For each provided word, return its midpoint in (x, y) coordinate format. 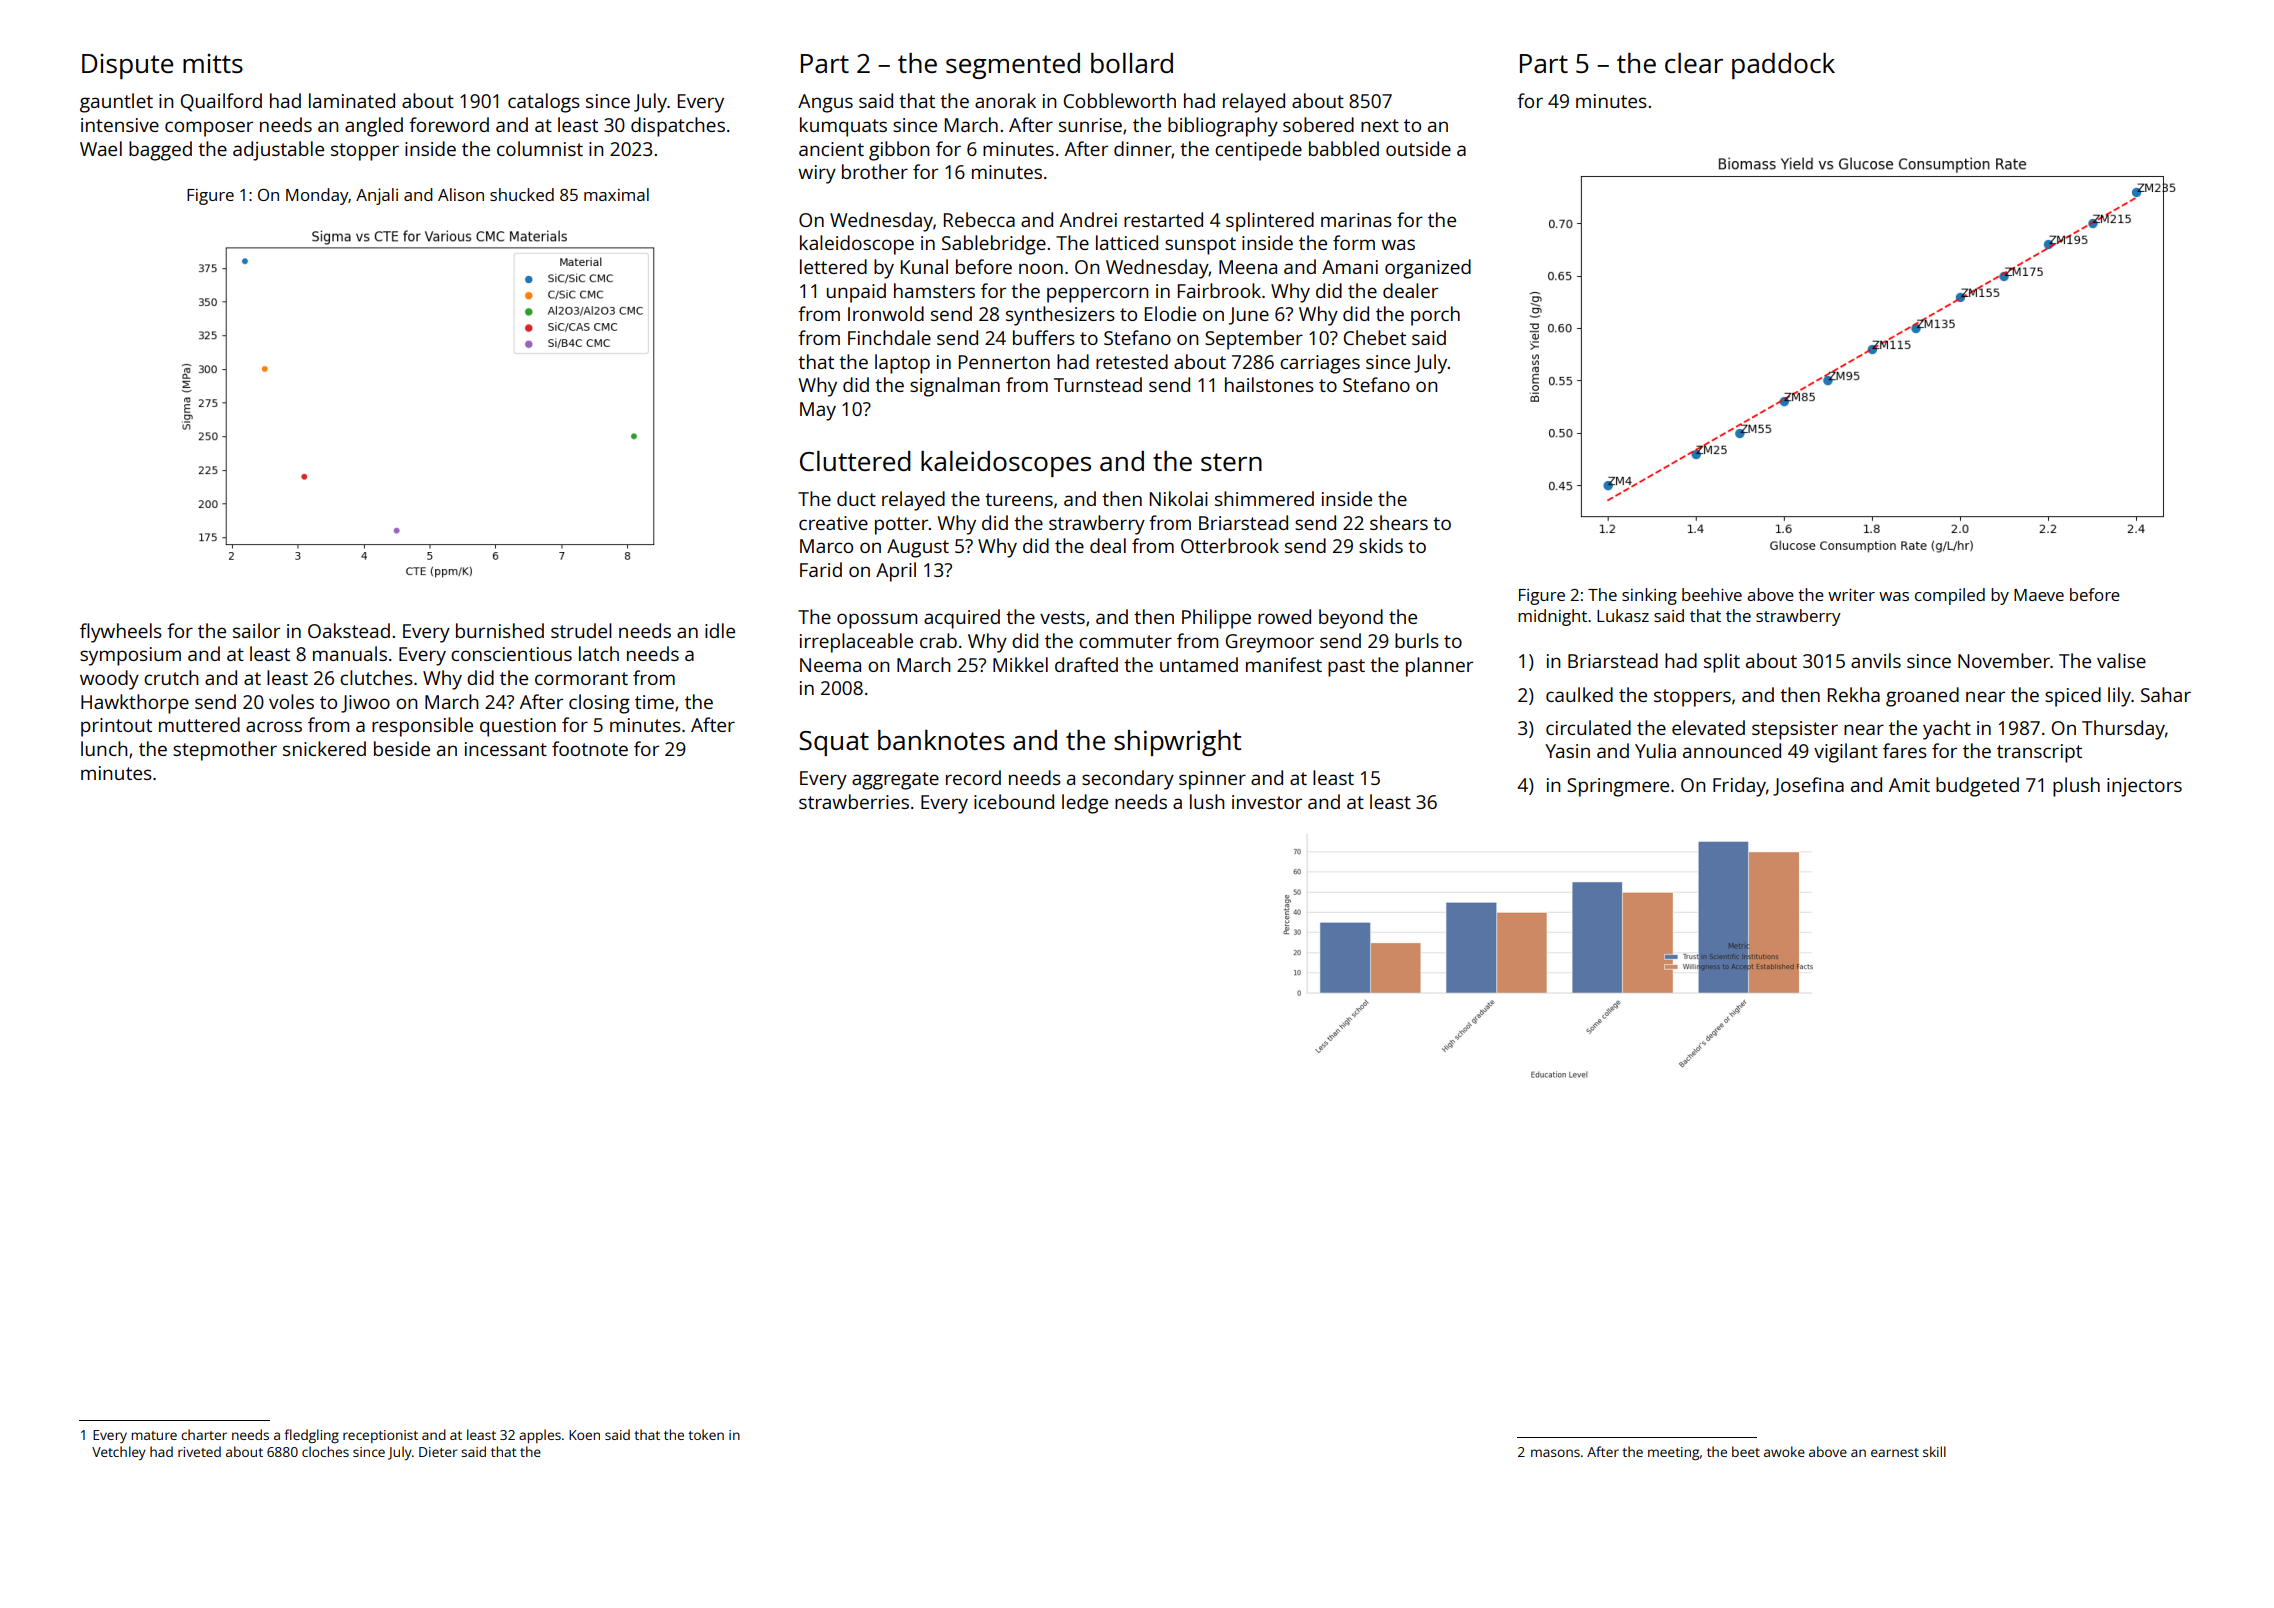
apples (540, 1436)
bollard (1132, 63)
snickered (324, 748)
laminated (352, 100)
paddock (1783, 66)
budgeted (1977, 787)
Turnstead (1098, 384)
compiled (1950, 596)
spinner (1212, 780)
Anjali (377, 196)
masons (1555, 1453)
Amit (1909, 785)
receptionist (380, 1436)
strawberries (854, 801)
